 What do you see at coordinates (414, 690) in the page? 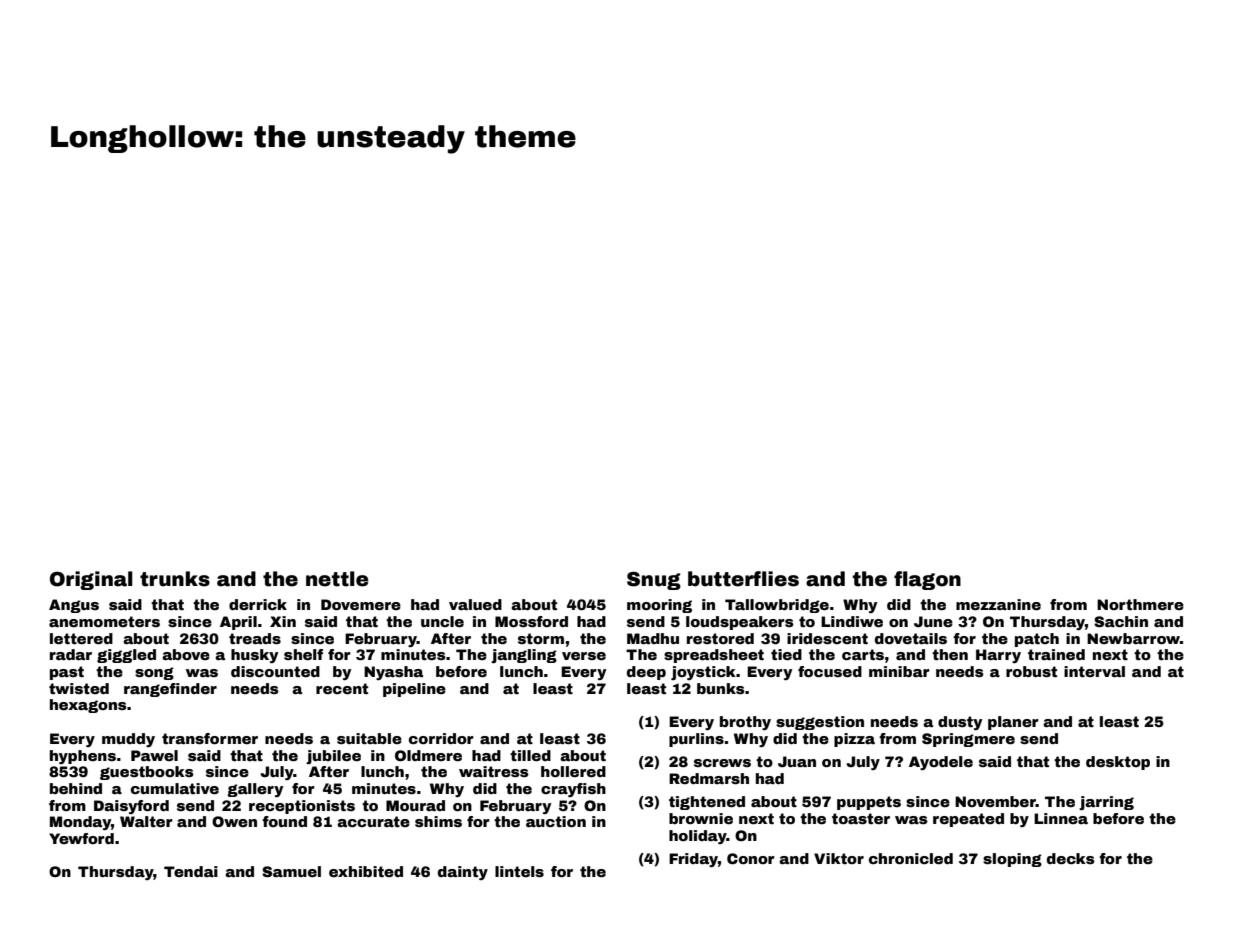
I see `pipeline` at bounding box center [414, 690].
